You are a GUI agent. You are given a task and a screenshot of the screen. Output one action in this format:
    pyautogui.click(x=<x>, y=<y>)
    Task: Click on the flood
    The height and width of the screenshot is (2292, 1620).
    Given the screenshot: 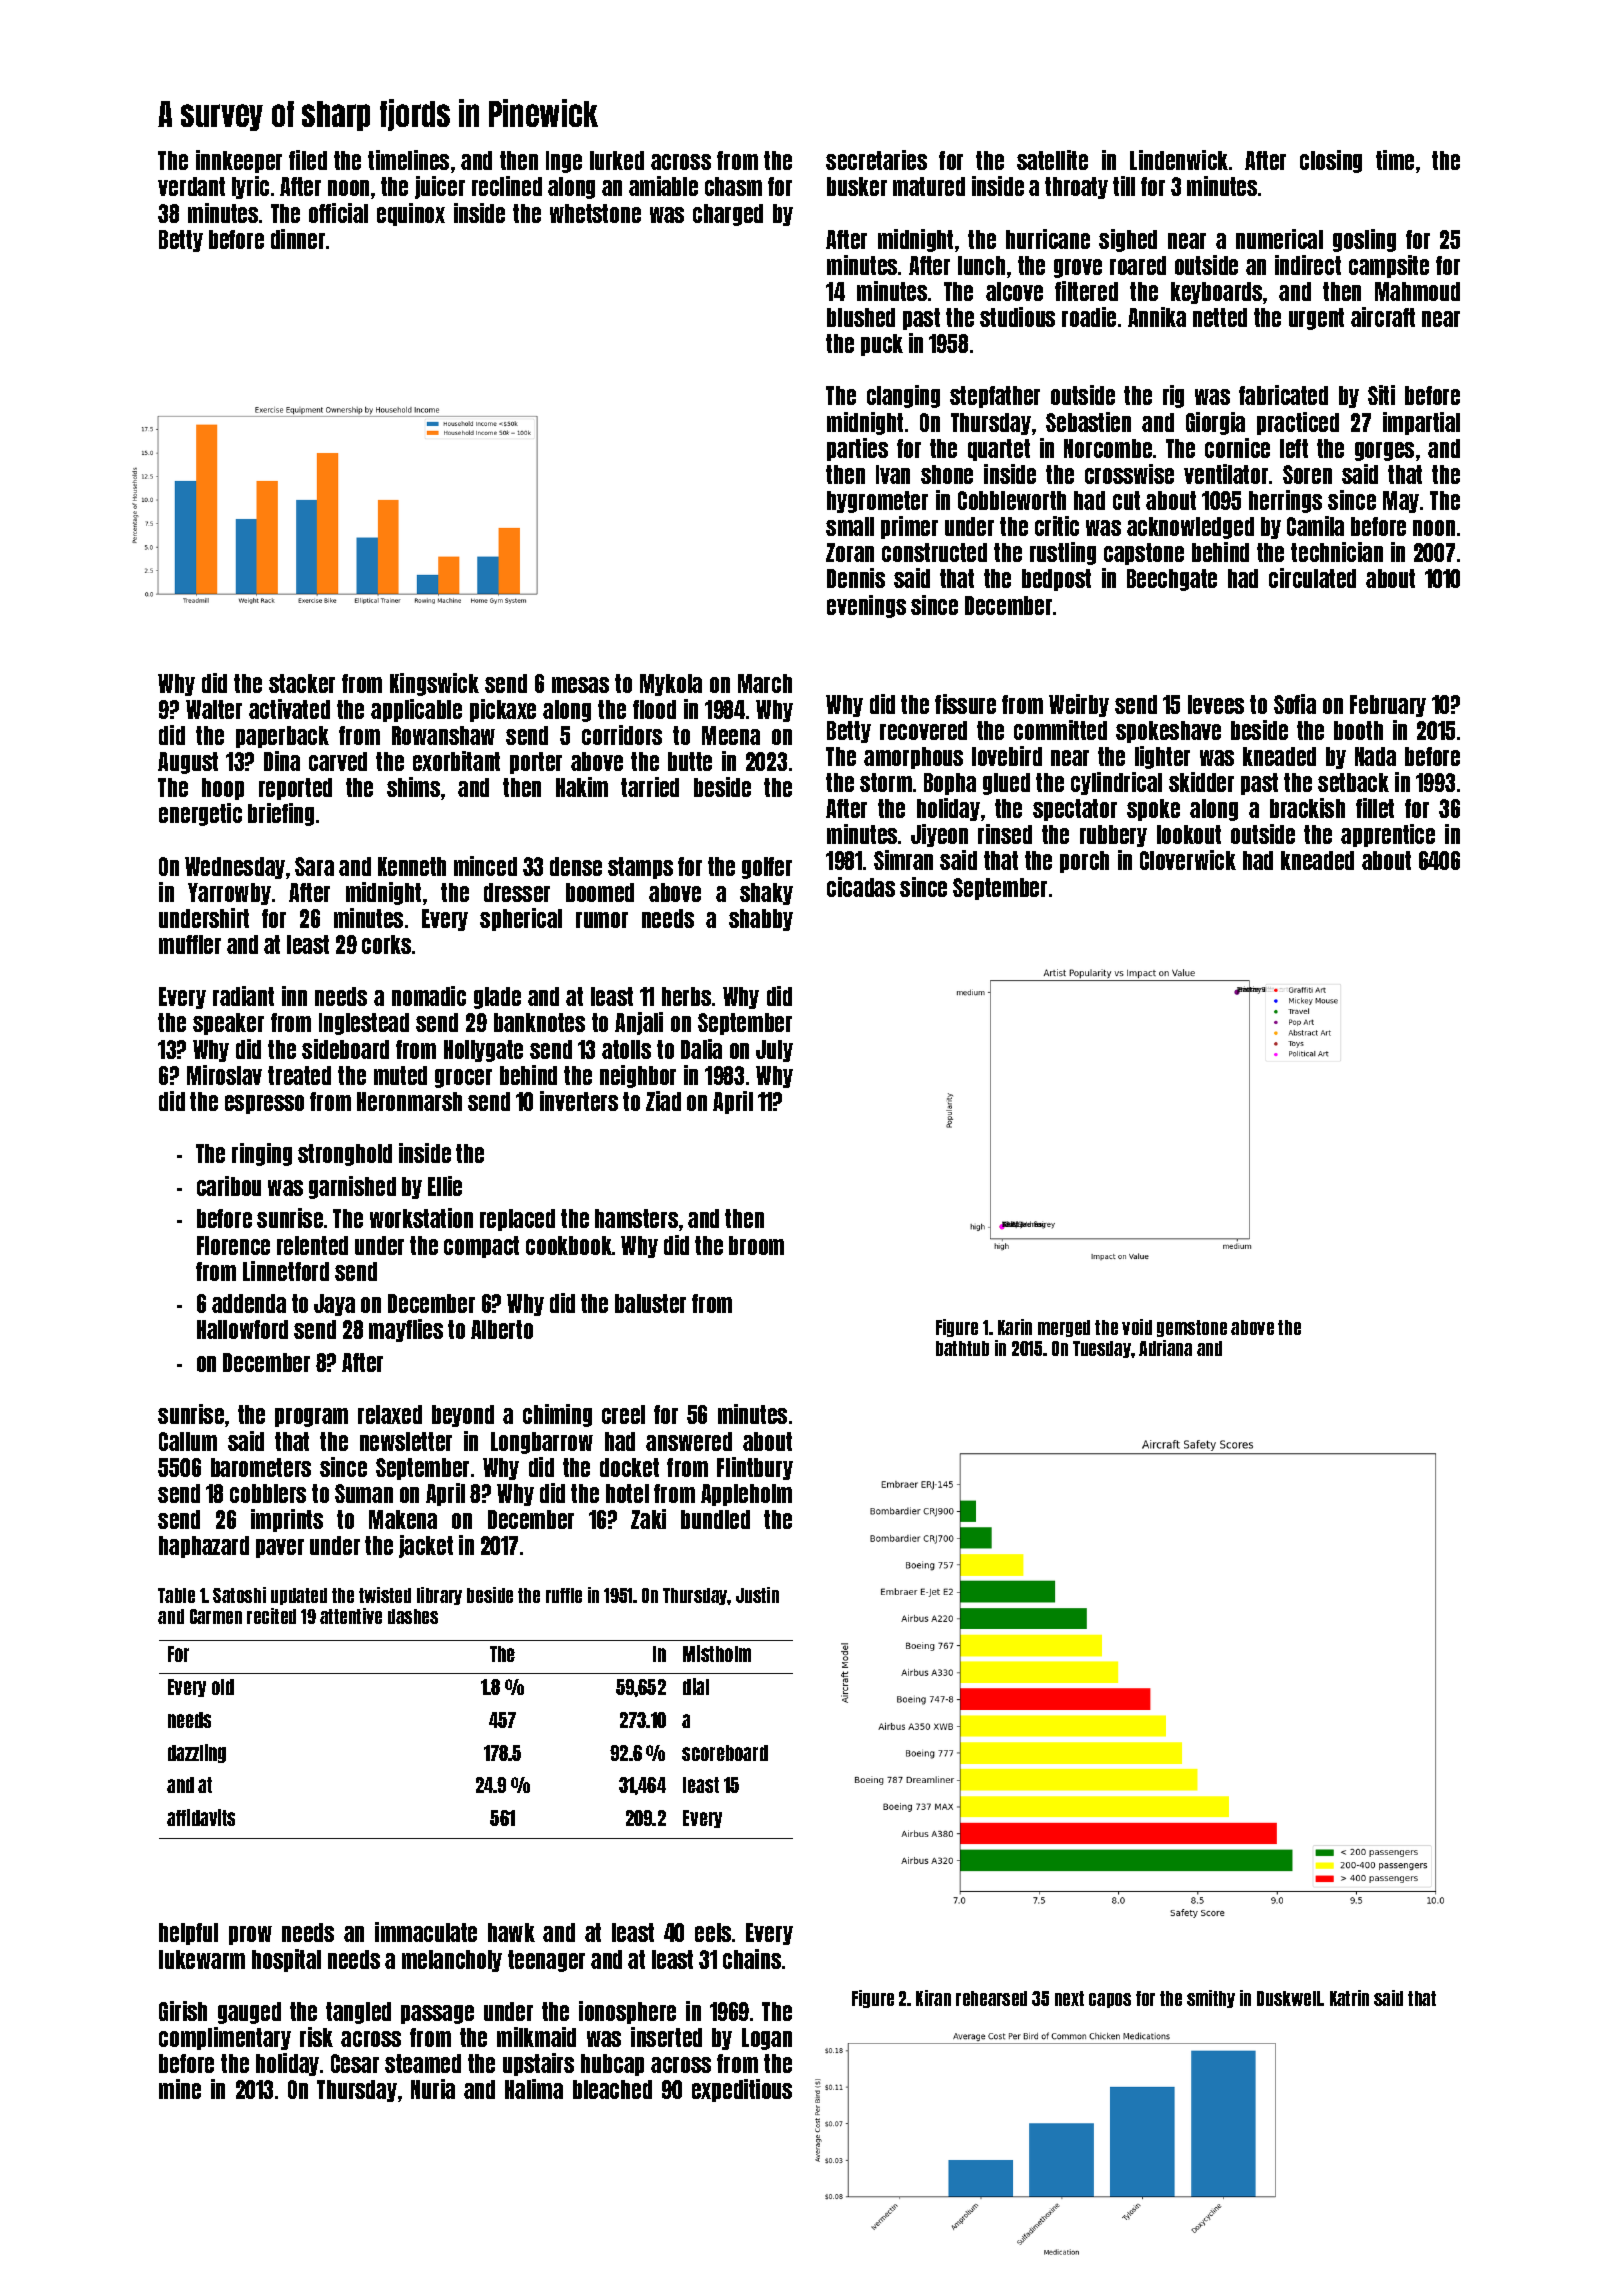 What is the action you would take?
    pyautogui.click(x=654, y=709)
